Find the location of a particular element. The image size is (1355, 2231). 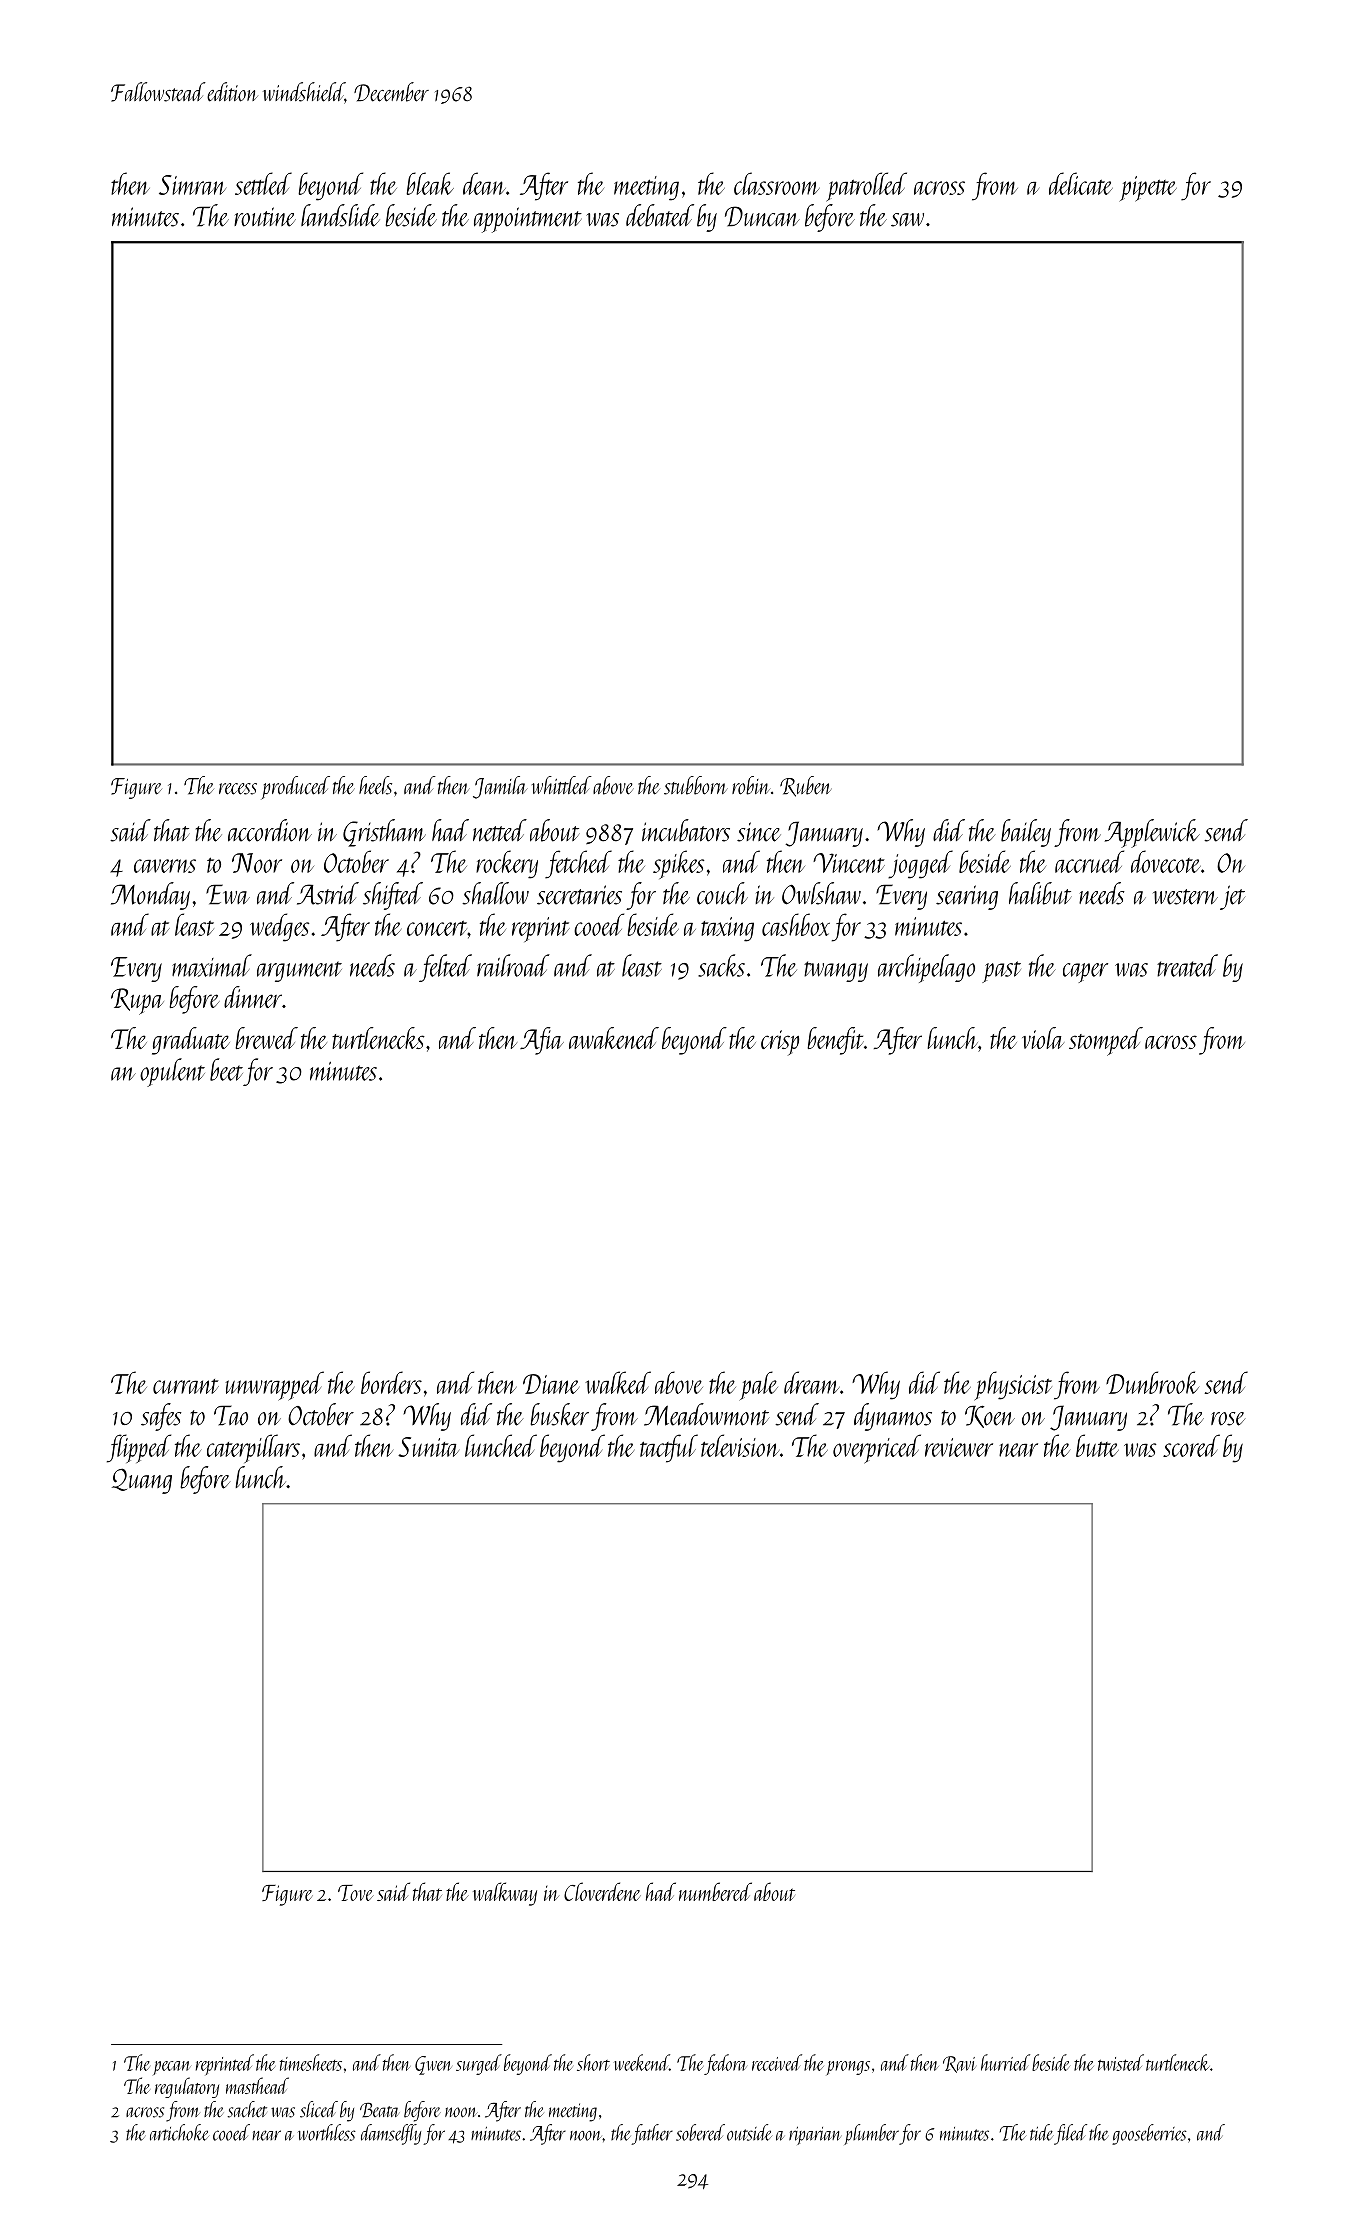

Ruben is located at coordinates (806, 786).
